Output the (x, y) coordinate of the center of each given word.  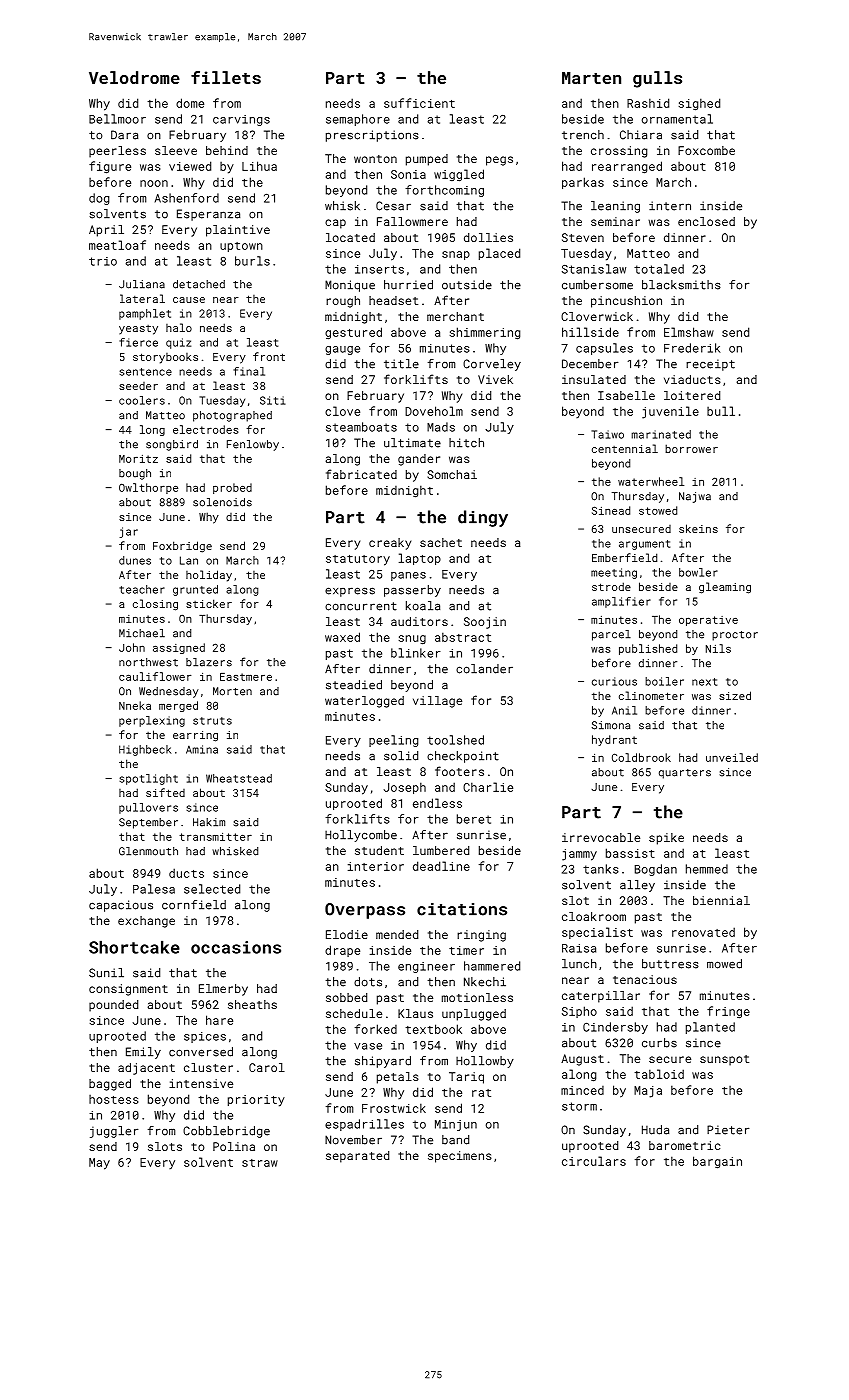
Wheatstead (239, 778)
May (99, 1164)
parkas (583, 183)
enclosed (706, 221)
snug (412, 639)
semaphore (358, 120)
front (269, 356)
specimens (460, 1157)
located (350, 237)
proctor (735, 636)
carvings (241, 120)
